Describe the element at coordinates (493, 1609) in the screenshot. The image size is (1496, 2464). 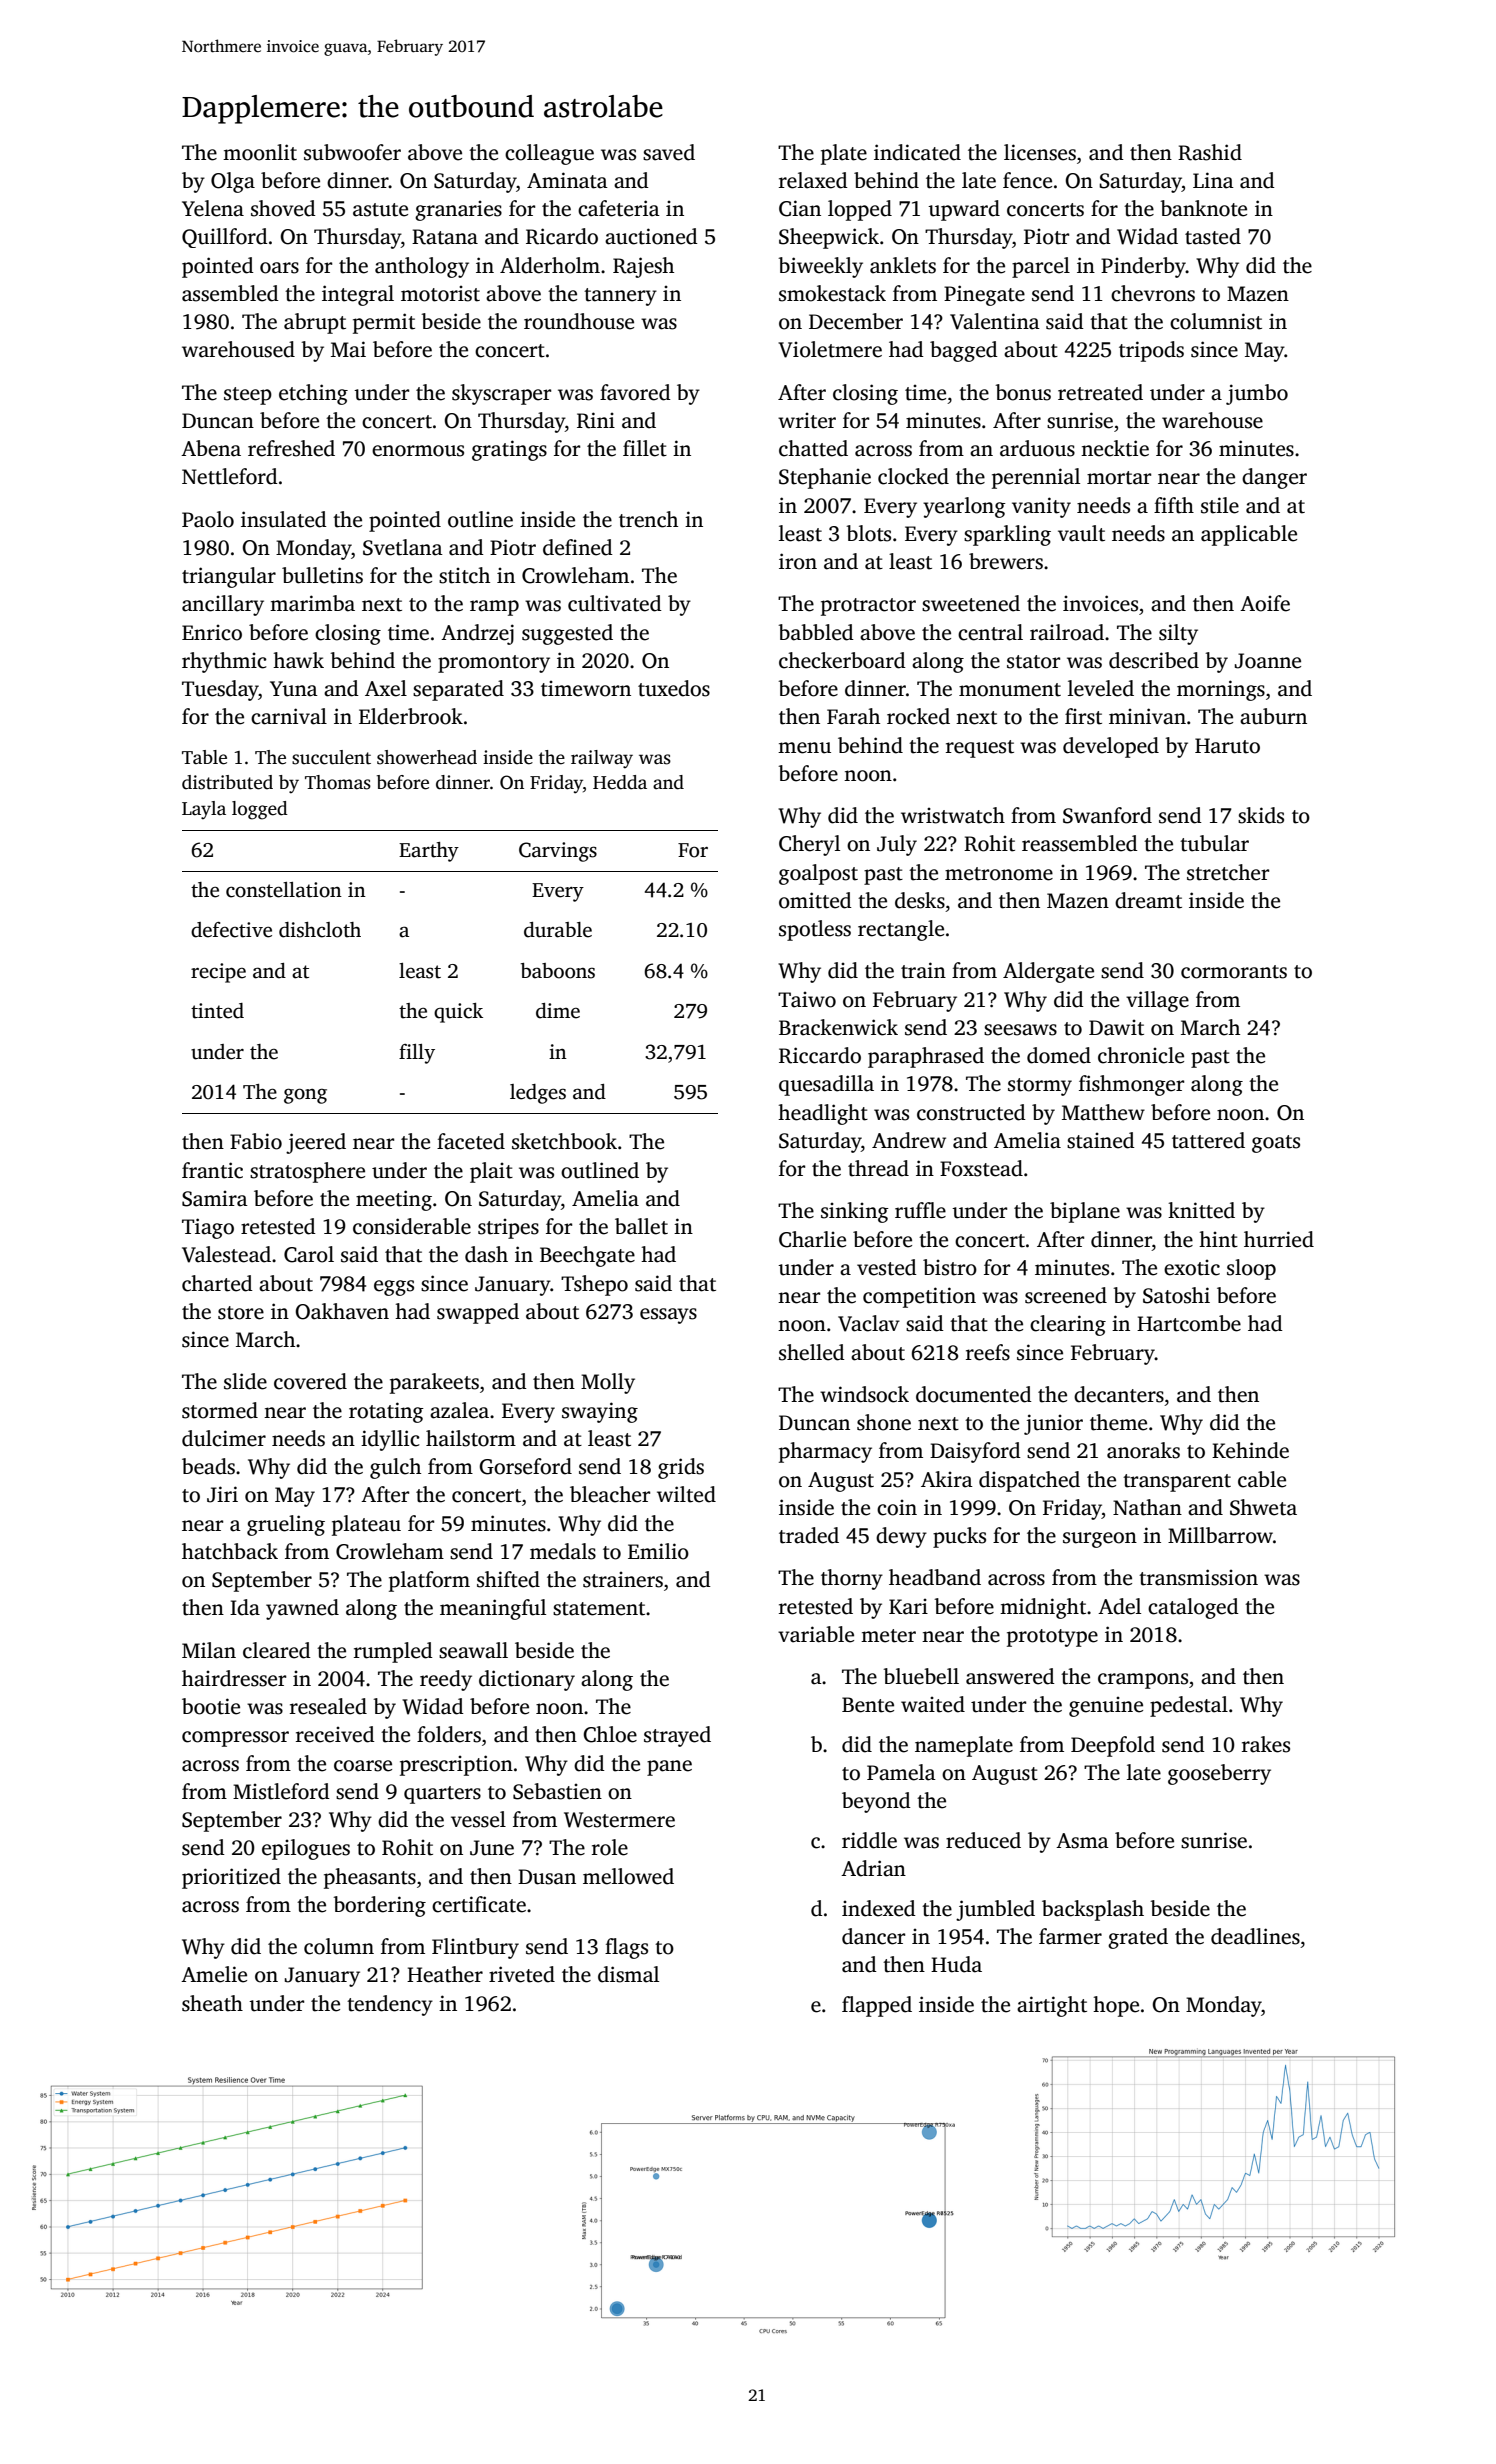
I see `meaningful` at that location.
